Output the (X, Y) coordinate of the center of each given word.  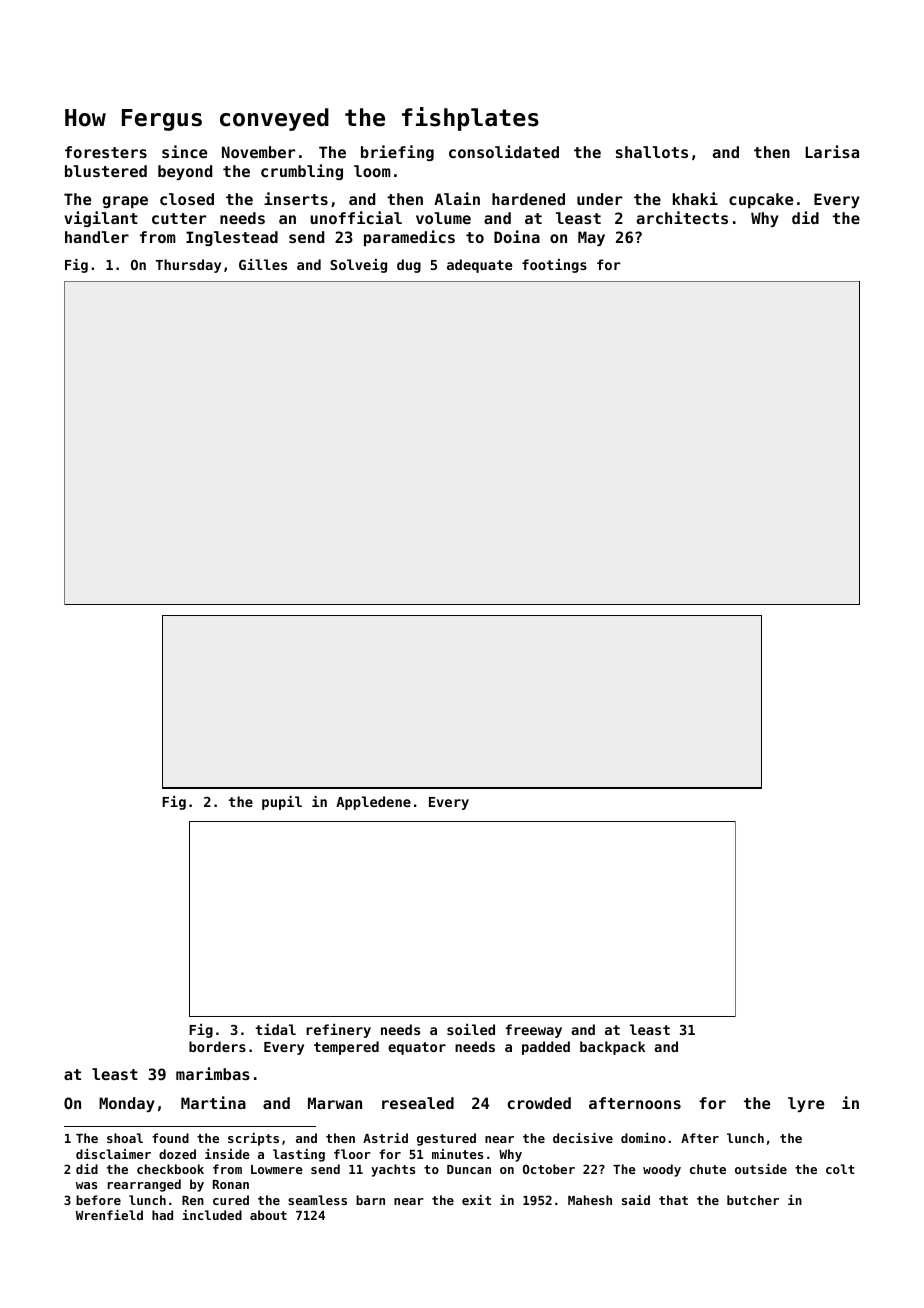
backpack (613, 1048)
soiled (471, 1029)
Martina (213, 1102)
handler (97, 237)
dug (409, 266)
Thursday (188, 266)
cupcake (761, 200)
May (591, 238)
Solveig (358, 266)
